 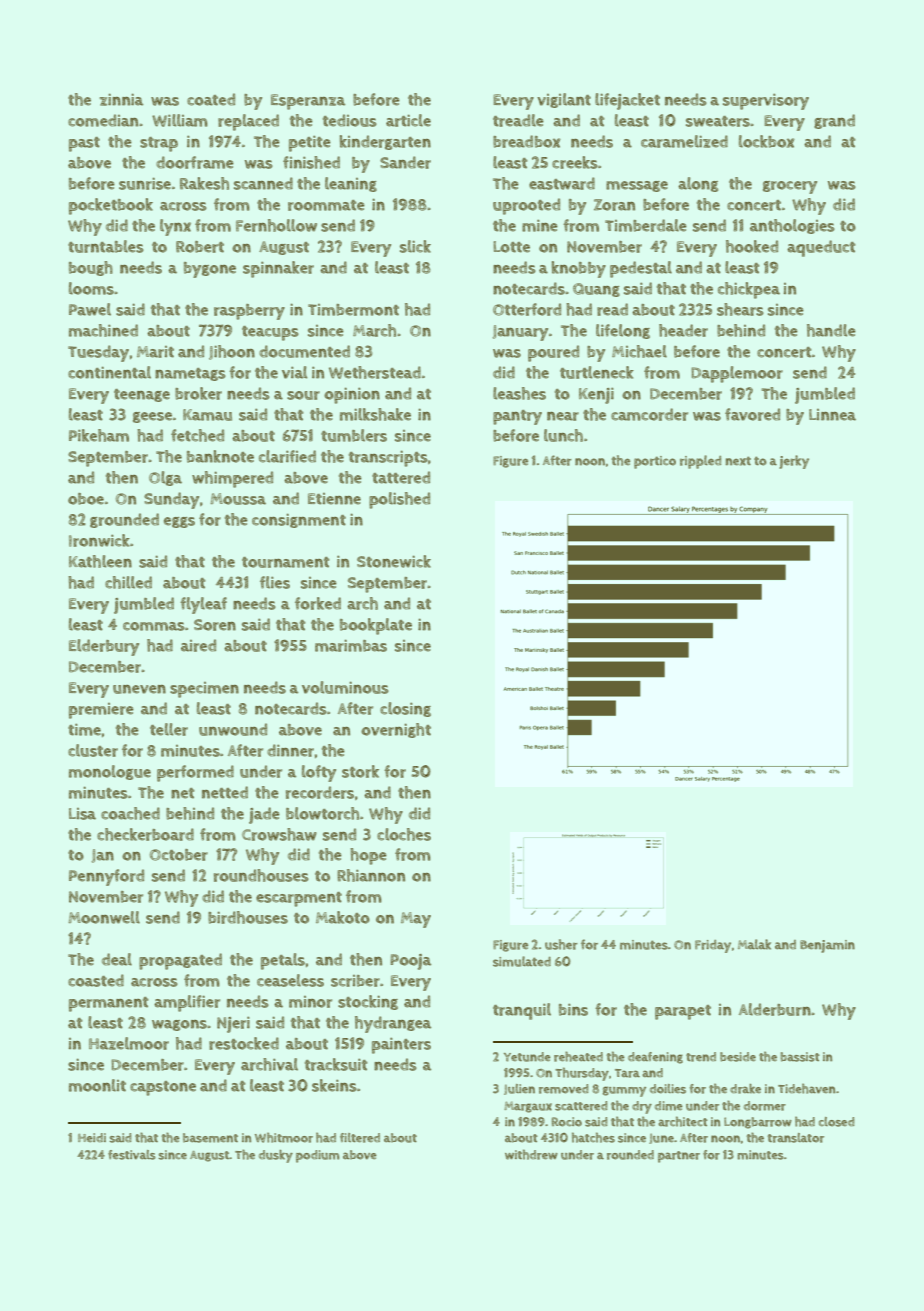 What do you see at coordinates (308, 102) in the screenshot?
I see `Esperanza` at bounding box center [308, 102].
